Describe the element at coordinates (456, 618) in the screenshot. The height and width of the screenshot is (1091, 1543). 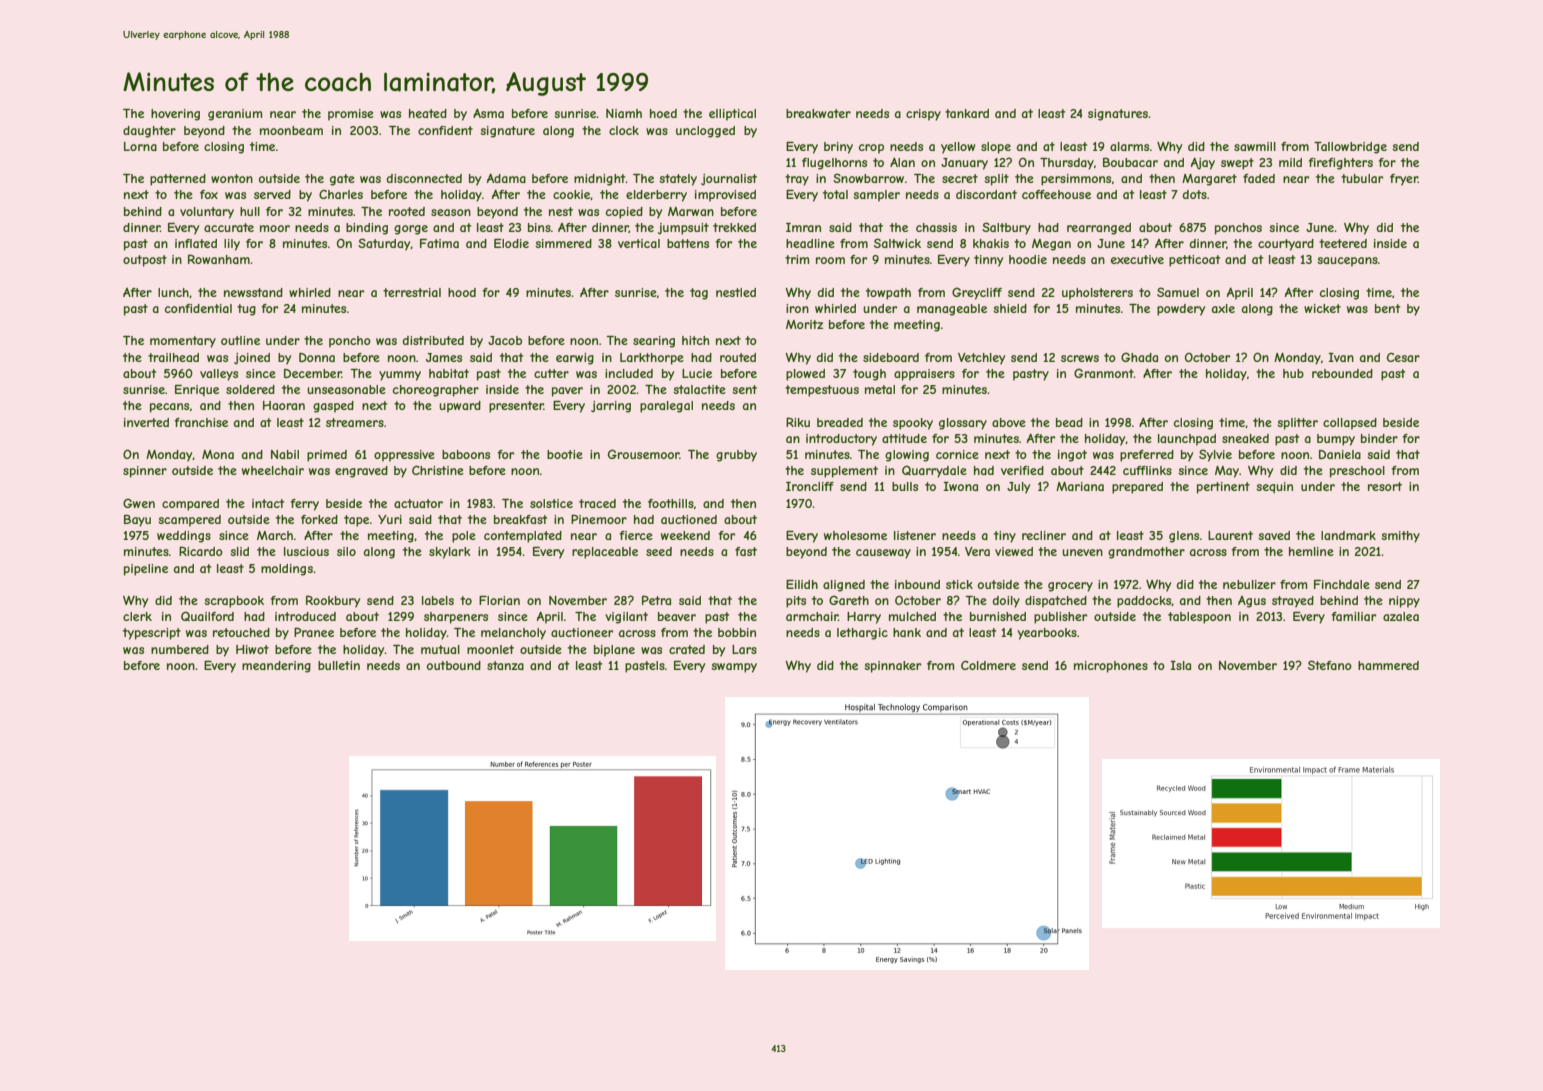
I see `sharpeners` at that location.
